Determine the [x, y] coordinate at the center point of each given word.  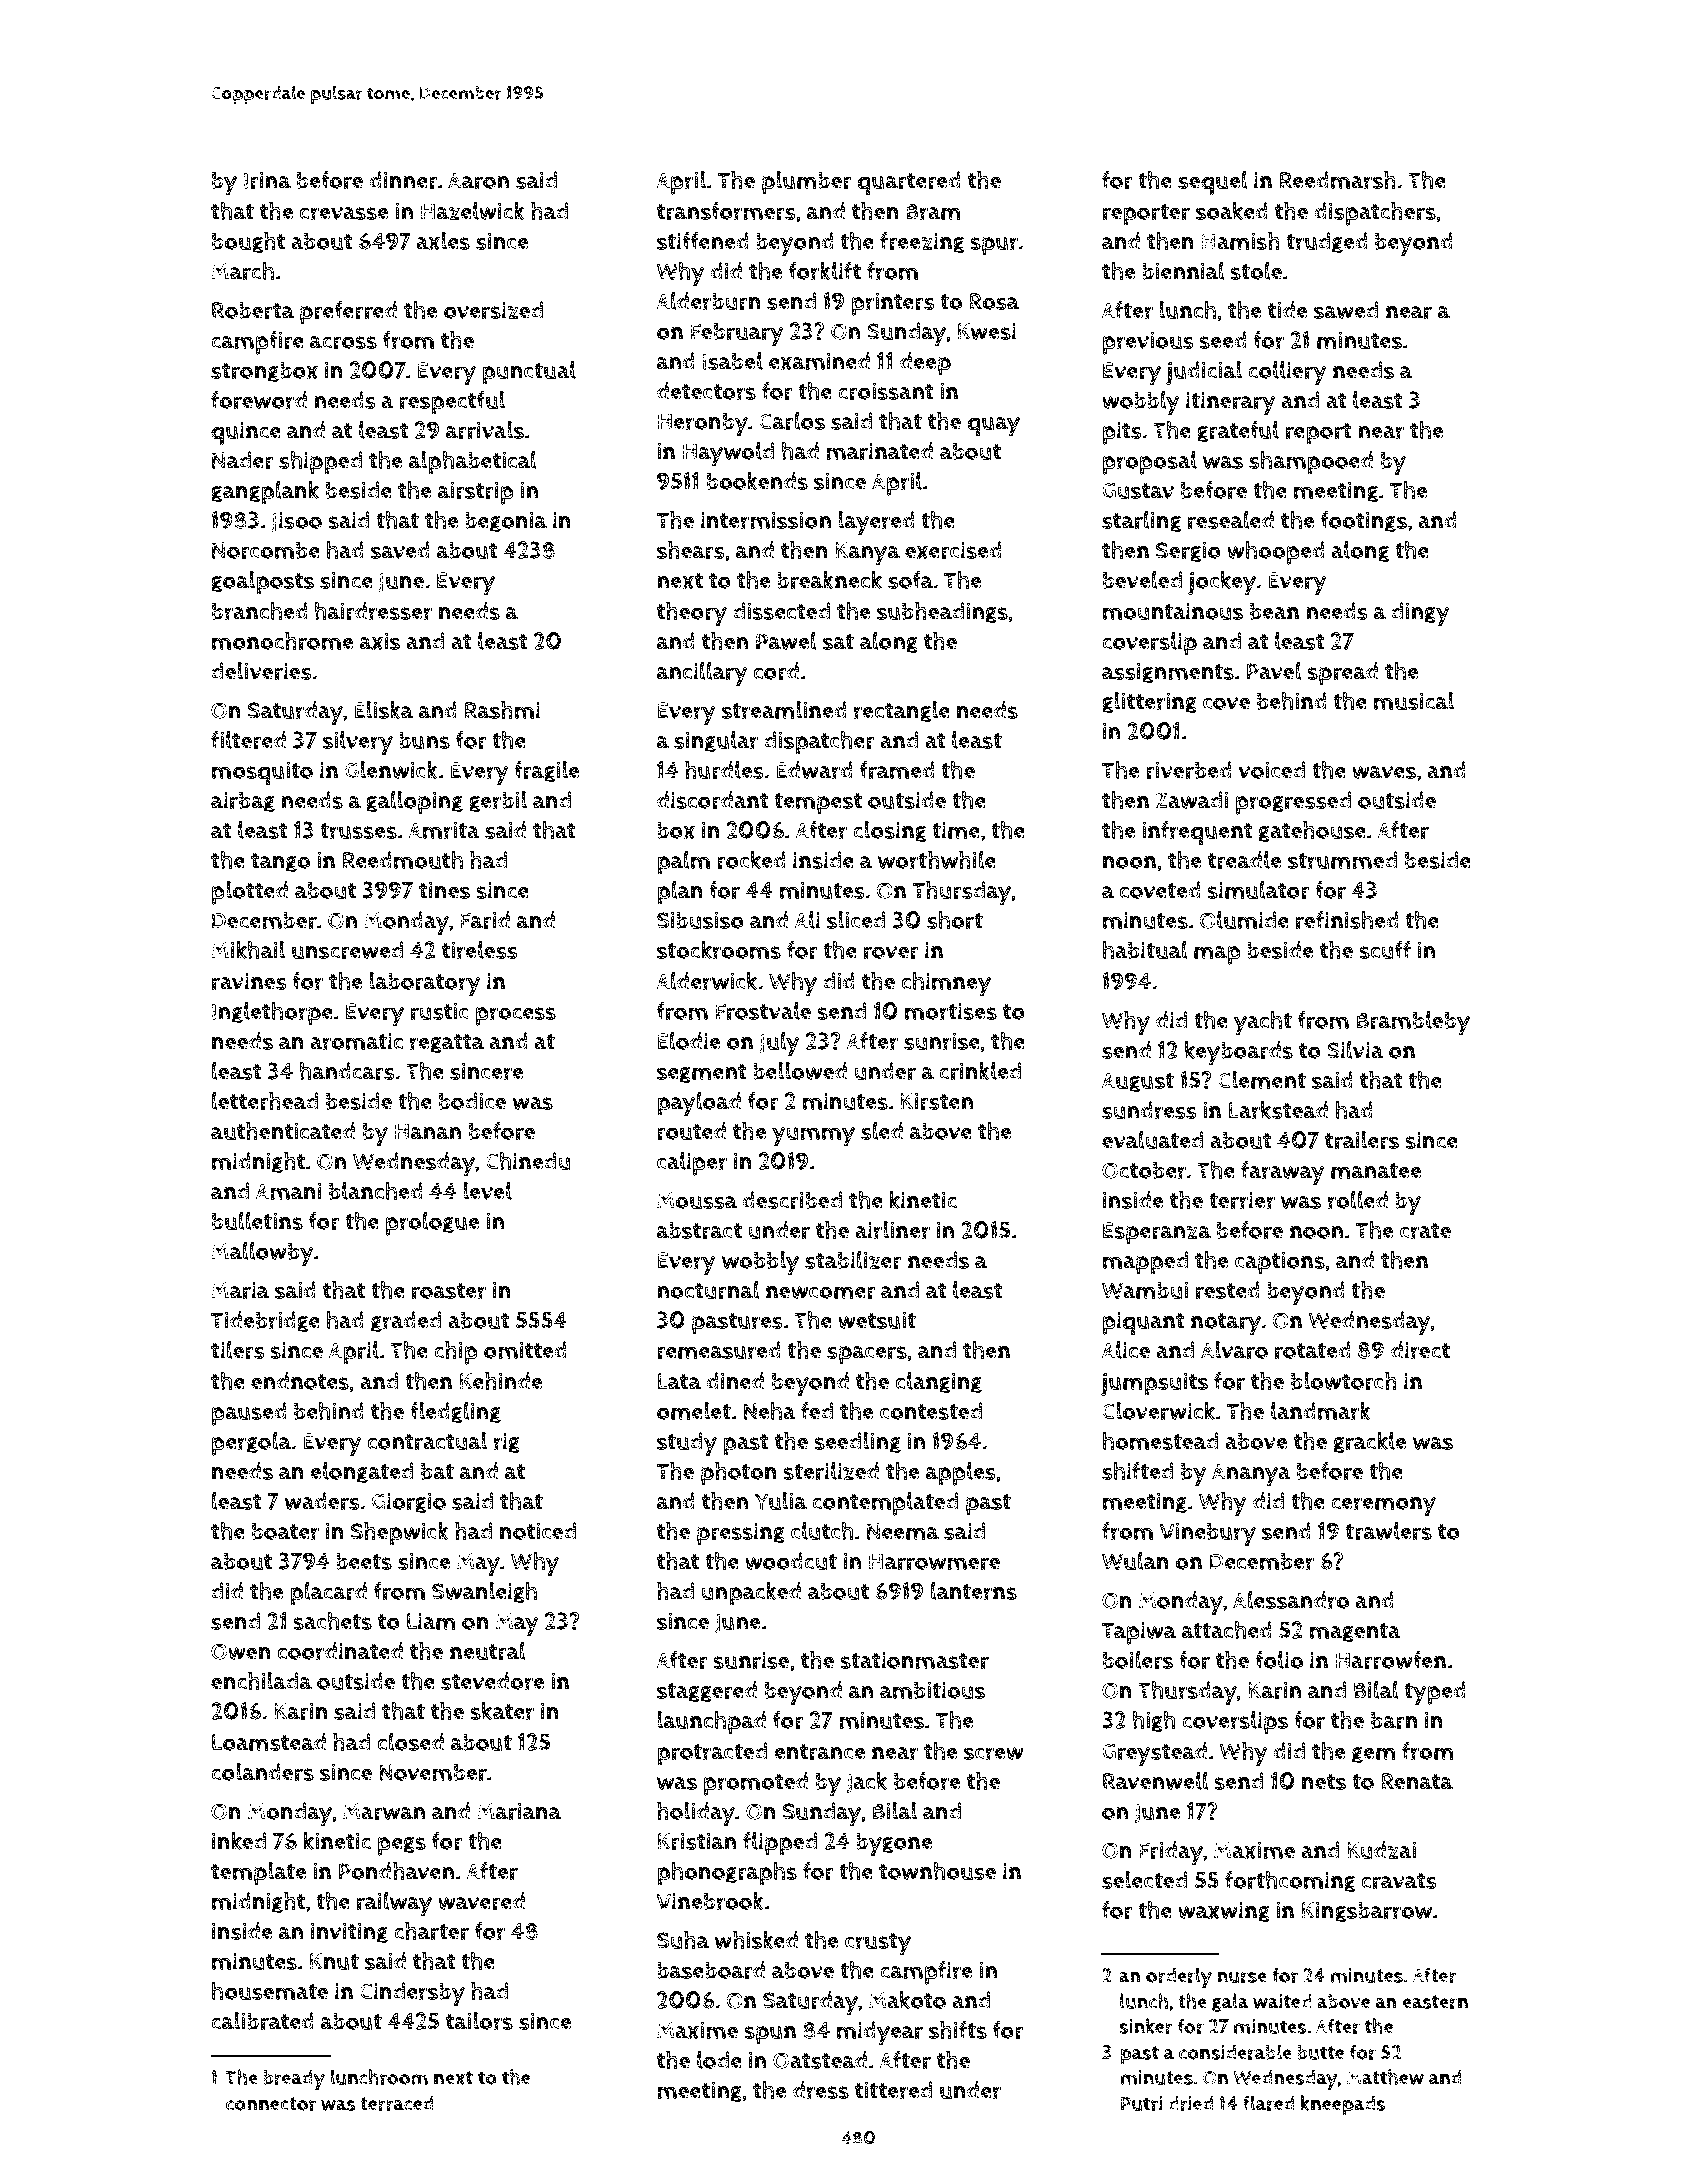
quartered [909, 183]
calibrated [262, 2021]
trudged [1327, 243]
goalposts [262, 583]
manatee [1376, 1171]
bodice [472, 1101]
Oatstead [820, 2060]
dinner [403, 180]
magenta [1355, 1633]
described [792, 1200]
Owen [241, 1651]
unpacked [751, 1593]
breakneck [829, 579]
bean [1274, 611]
